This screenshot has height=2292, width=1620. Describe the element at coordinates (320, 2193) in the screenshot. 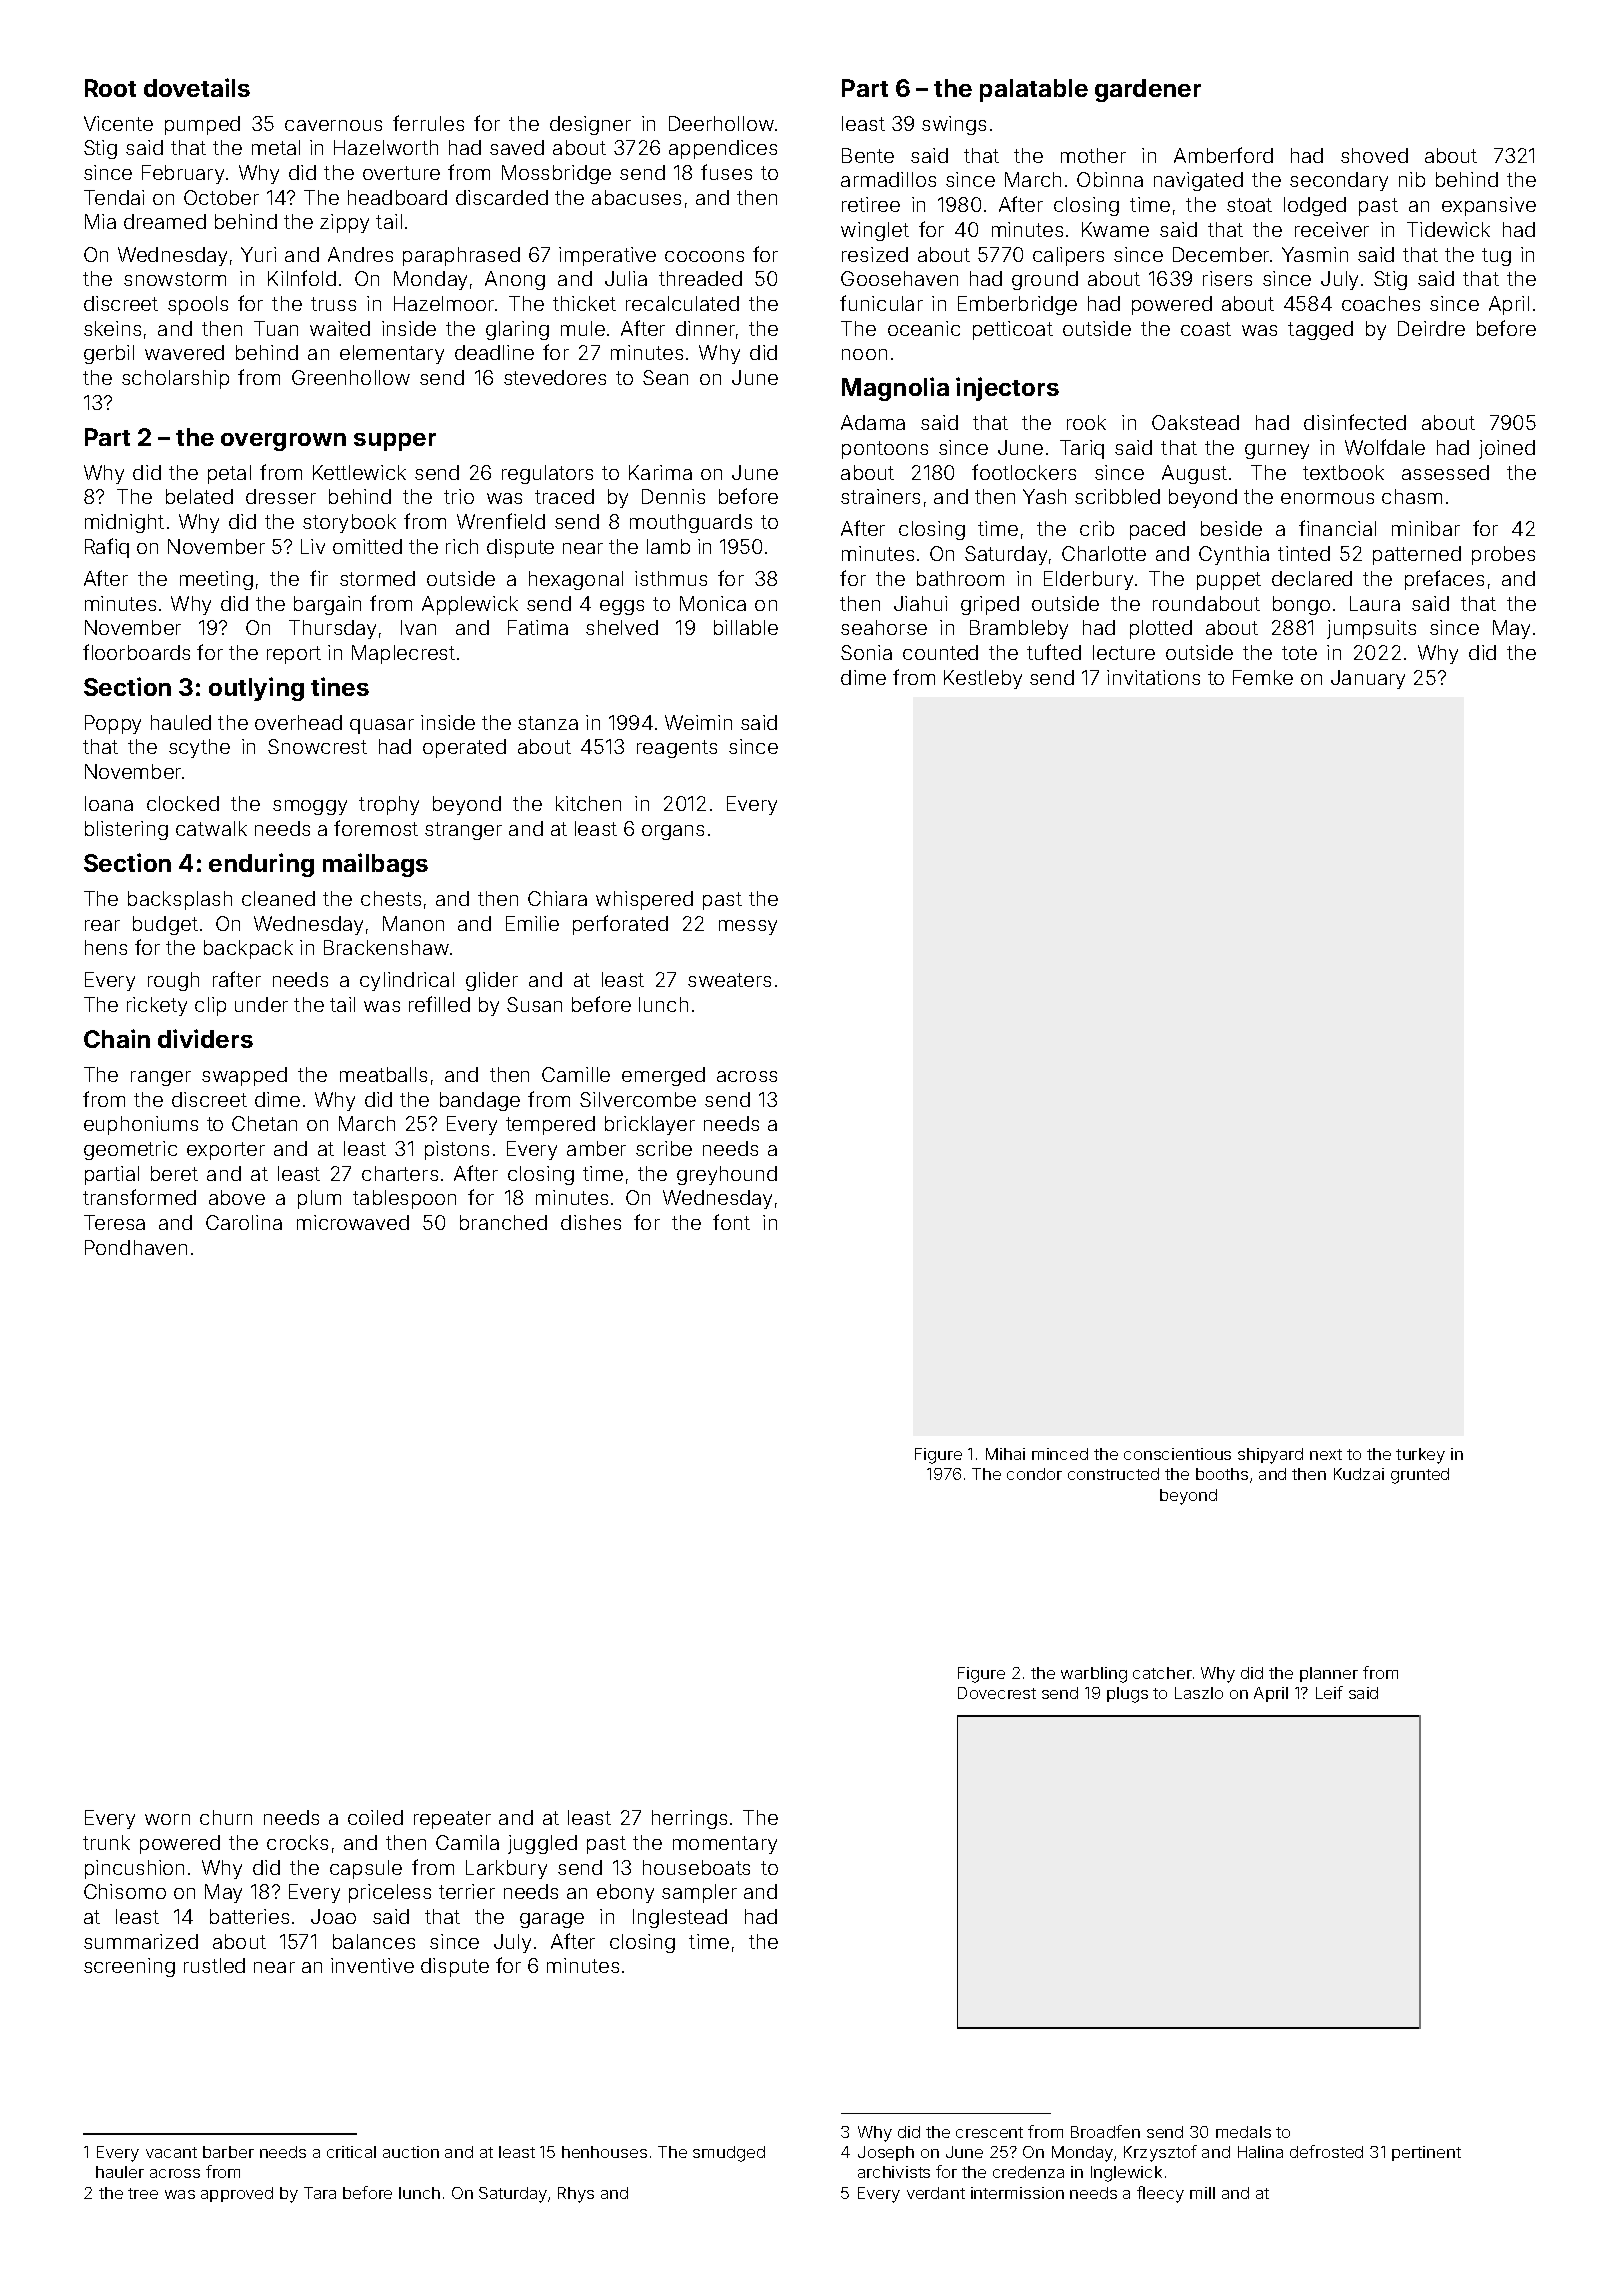

I see `Tara` at that location.
